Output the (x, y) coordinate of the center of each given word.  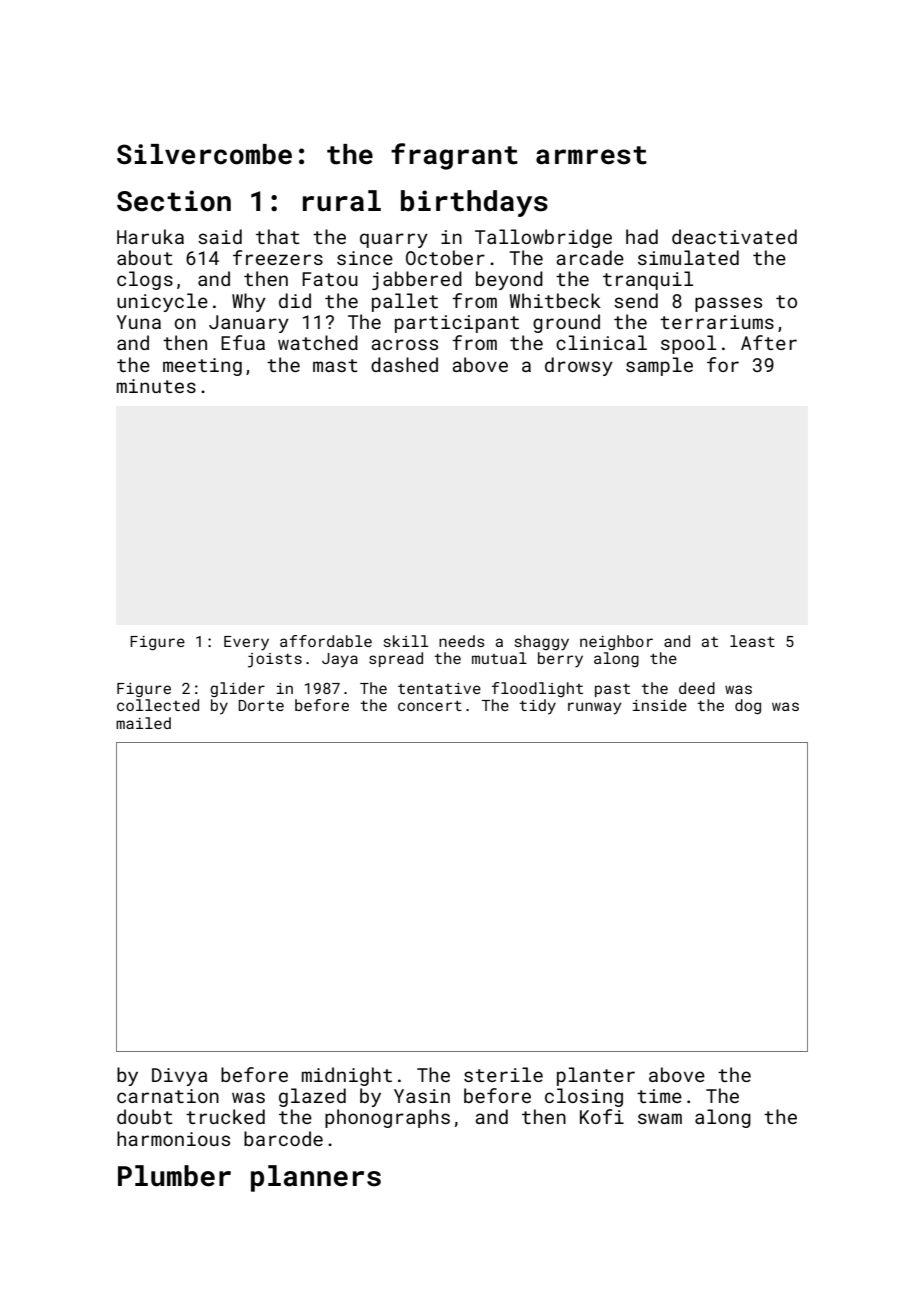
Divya (179, 1077)
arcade (590, 257)
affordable (326, 641)
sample (659, 366)
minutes (156, 386)
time (659, 1096)
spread (396, 659)
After (769, 342)
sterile (503, 1074)
